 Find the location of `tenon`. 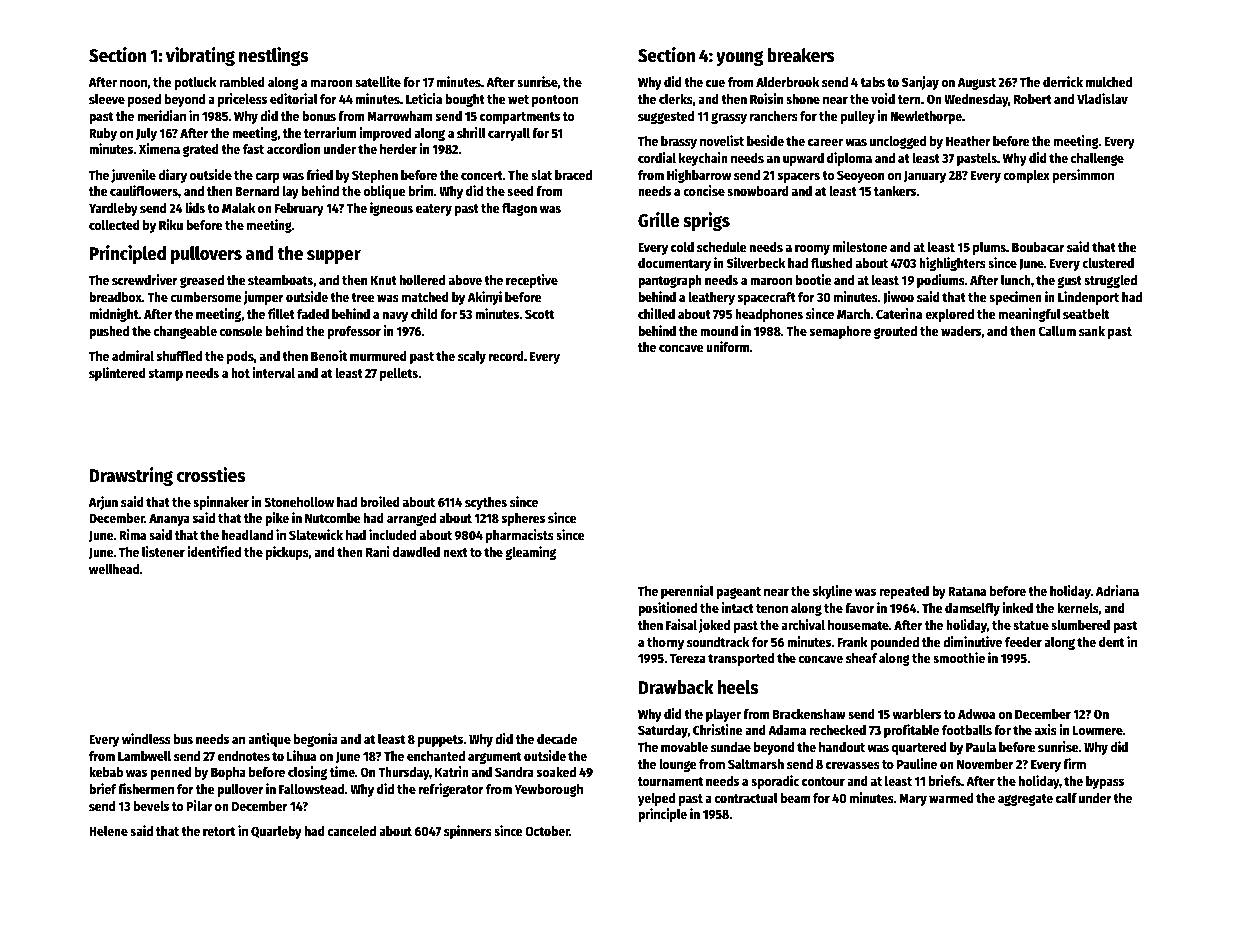

tenon is located at coordinates (772, 608).
